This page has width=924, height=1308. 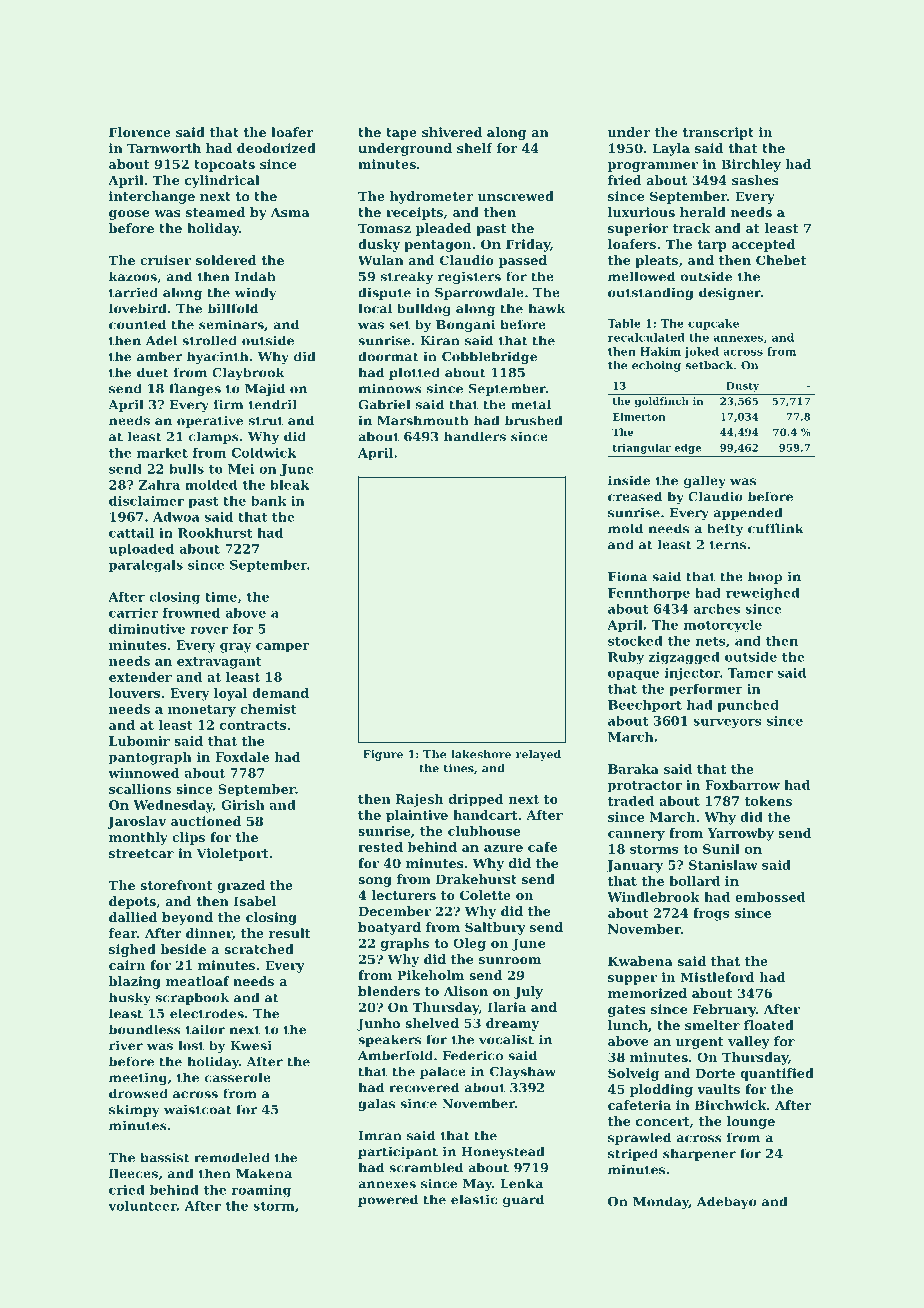 I want to click on Girish, so click(x=243, y=805).
